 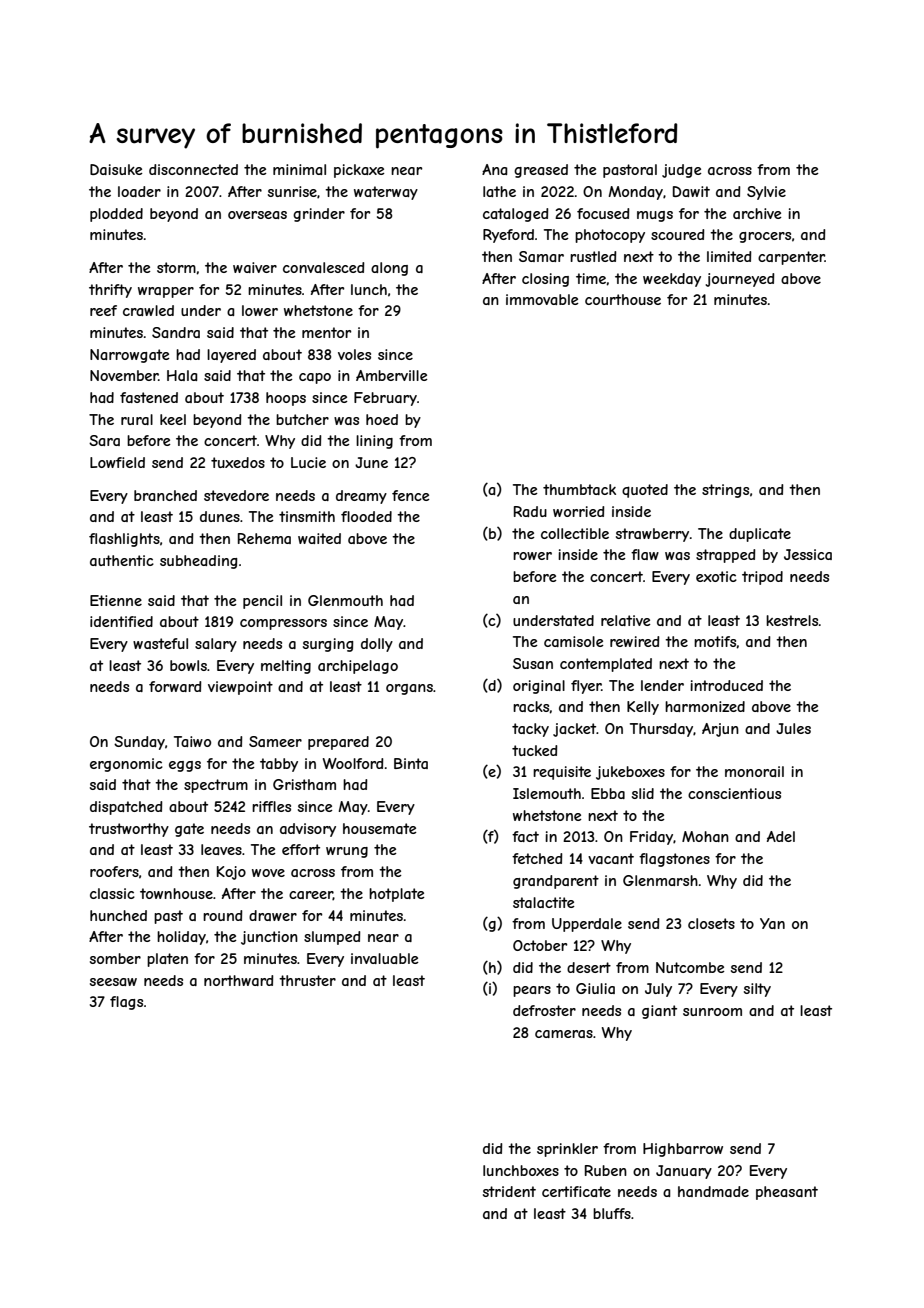 I want to click on classic, so click(x=112, y=893).
